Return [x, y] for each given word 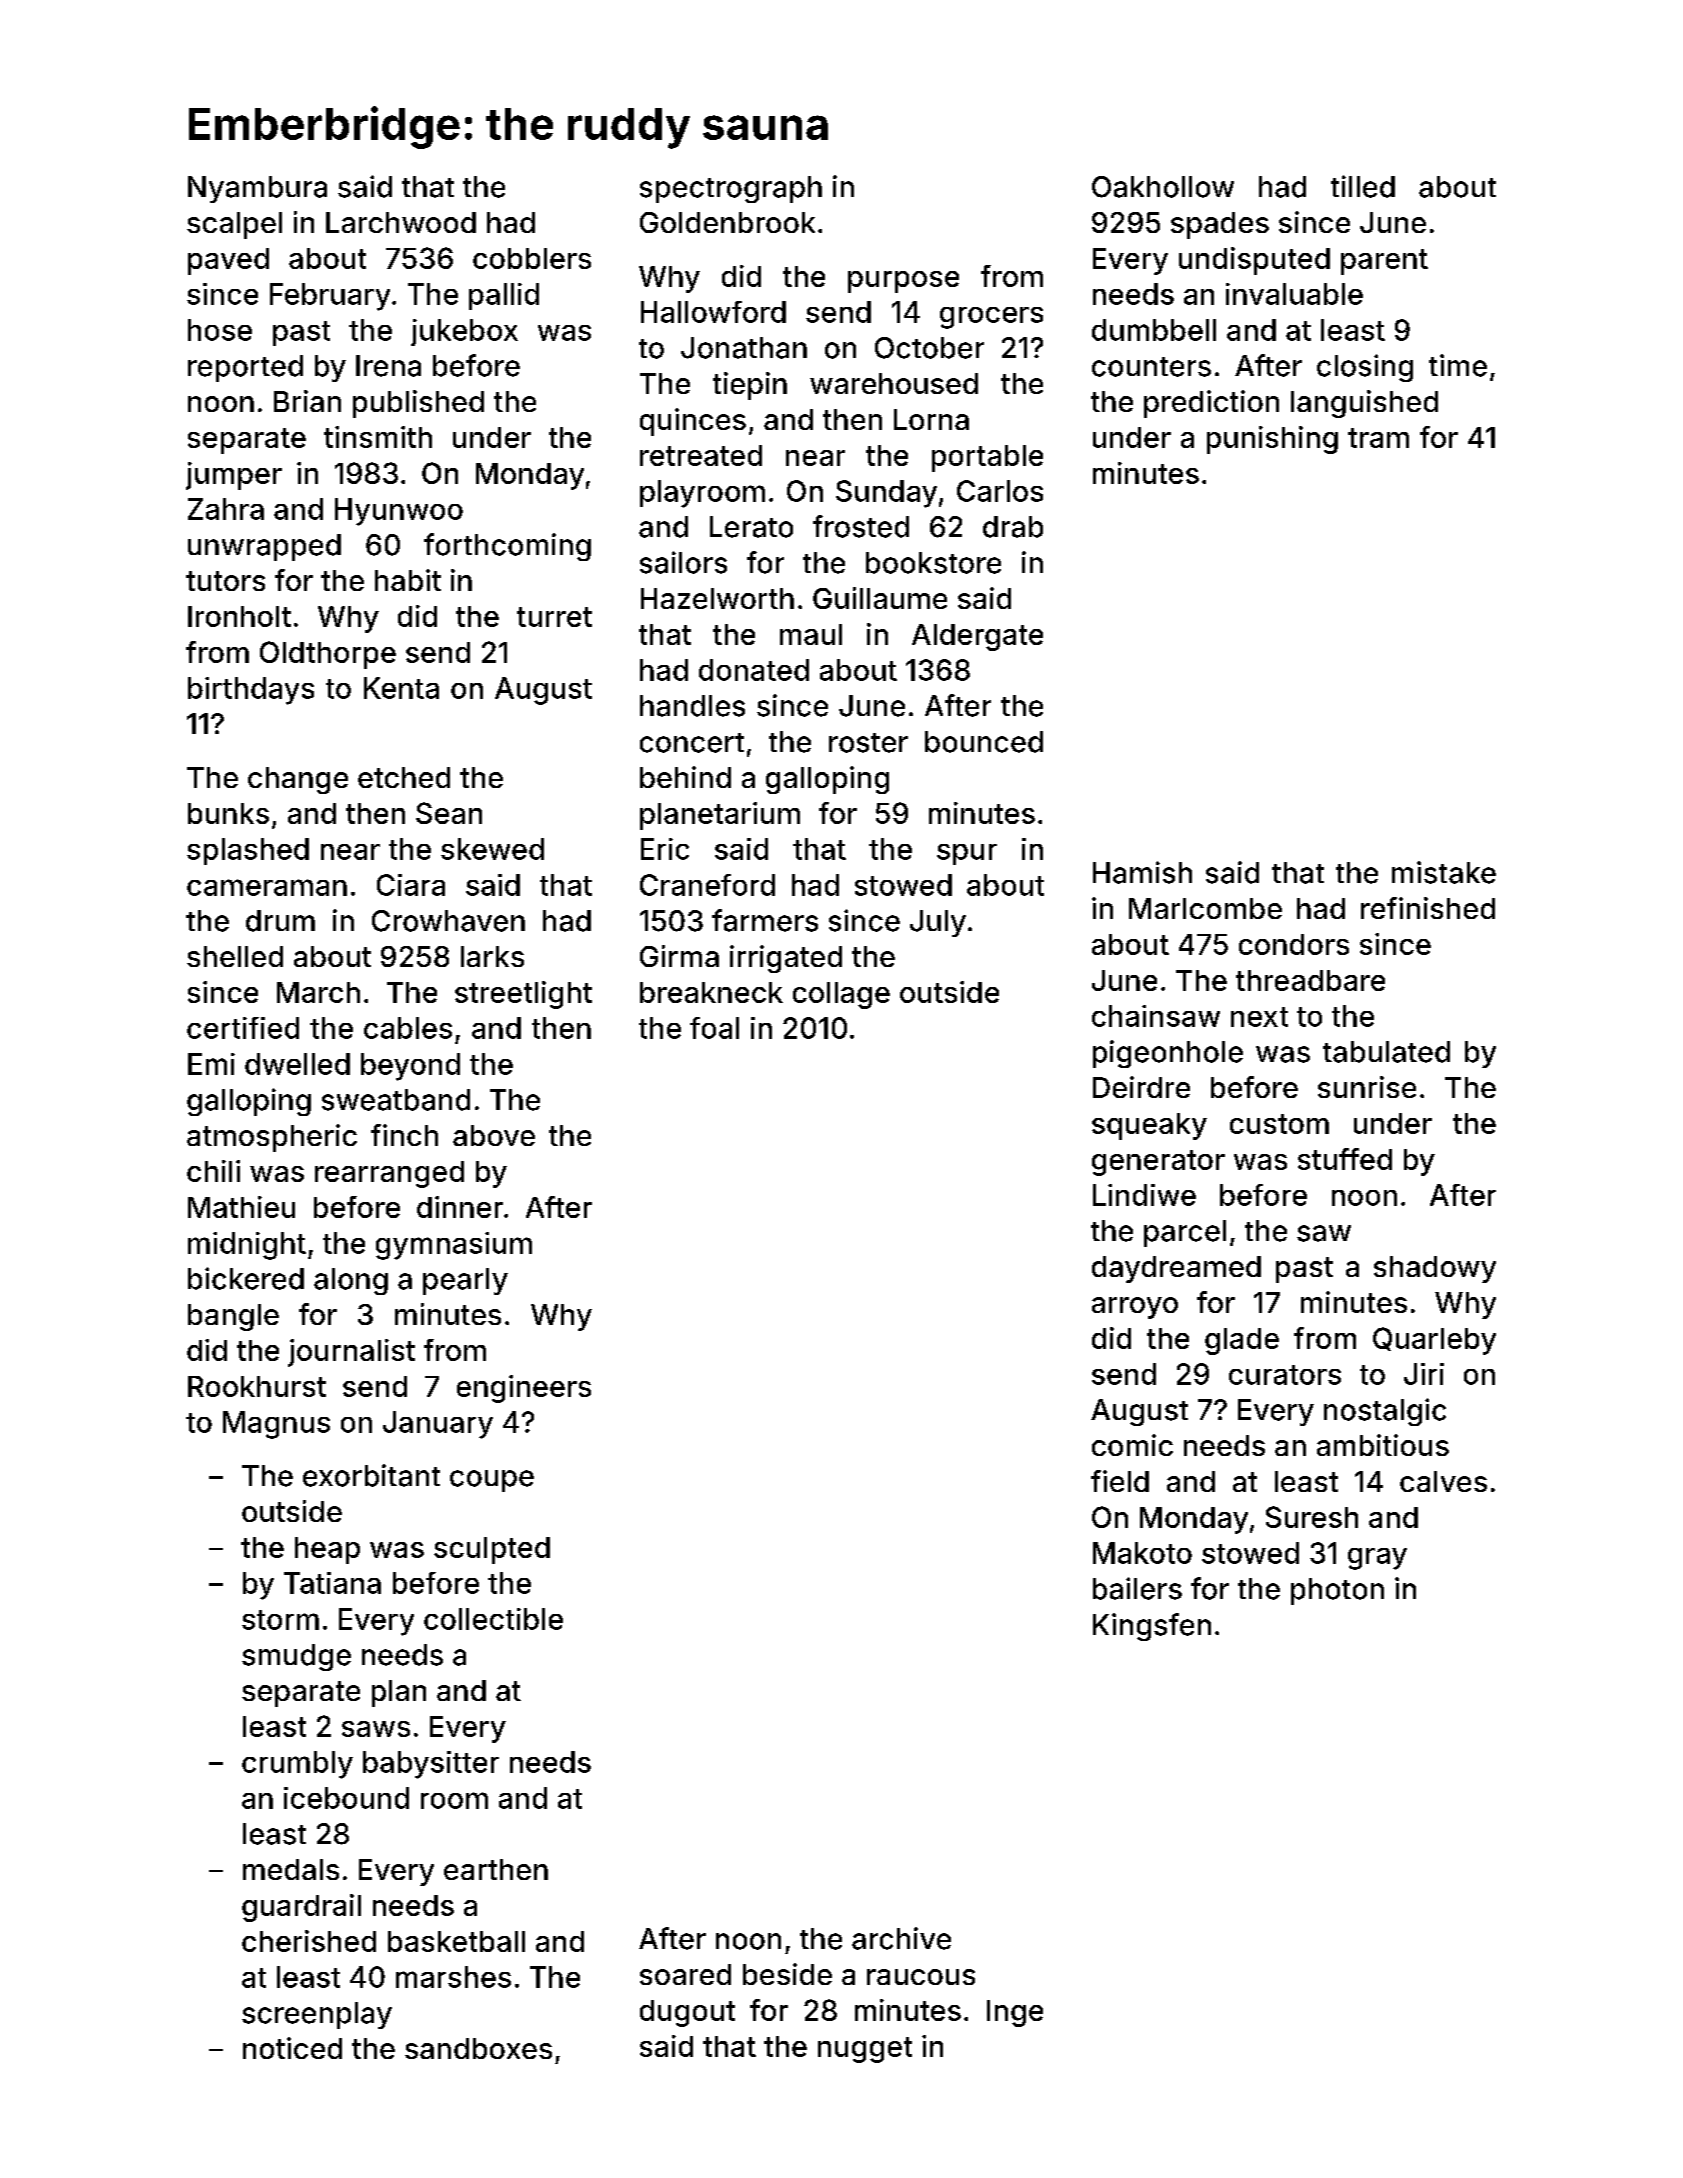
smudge [296, 1657]
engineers [524, 1389]
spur [967, 854]
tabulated [1386, 1052]
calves [1443, 1481]
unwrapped [264, 547]
